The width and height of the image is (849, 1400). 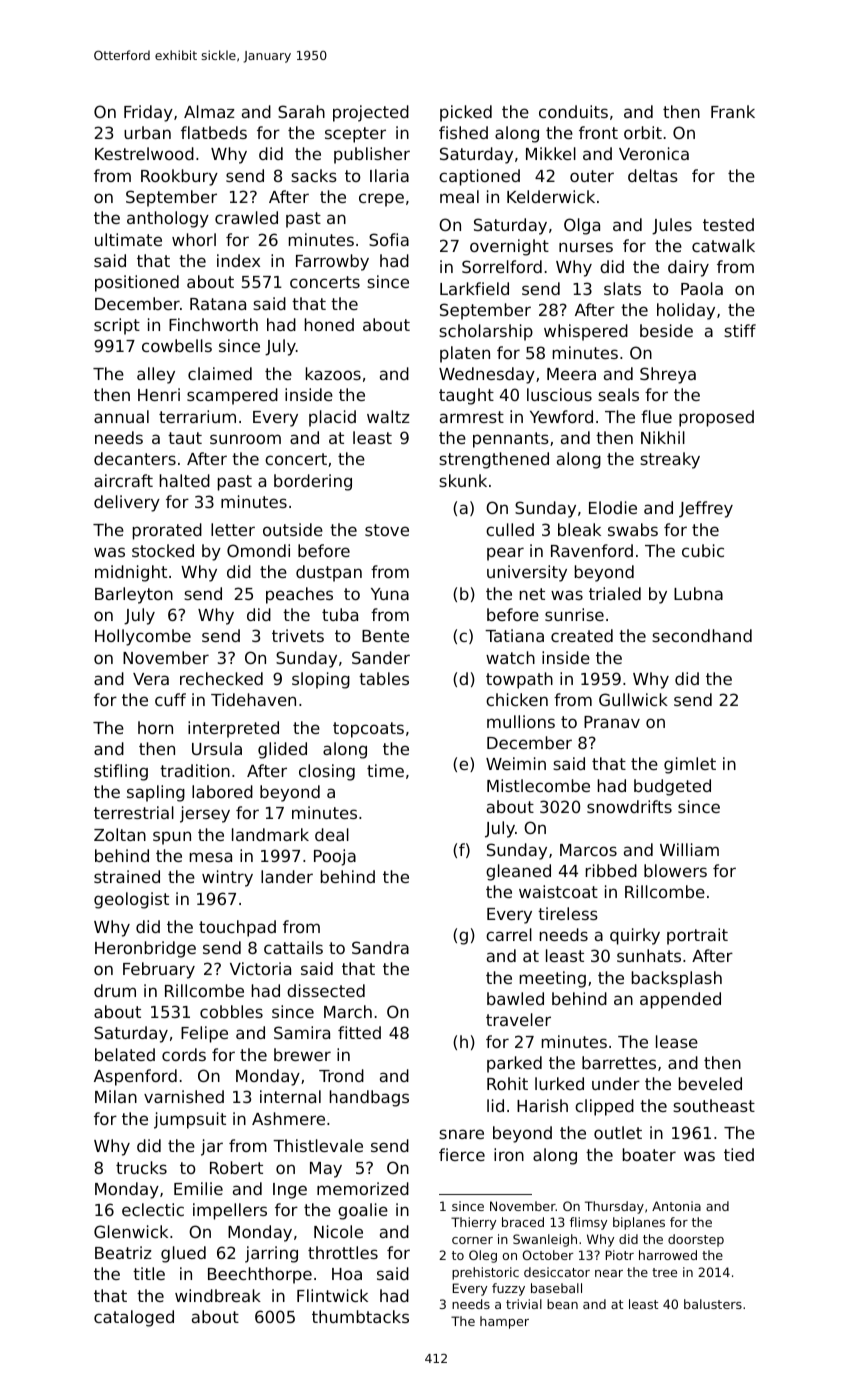 I want to click on pear, so click(x=505, y=554).
